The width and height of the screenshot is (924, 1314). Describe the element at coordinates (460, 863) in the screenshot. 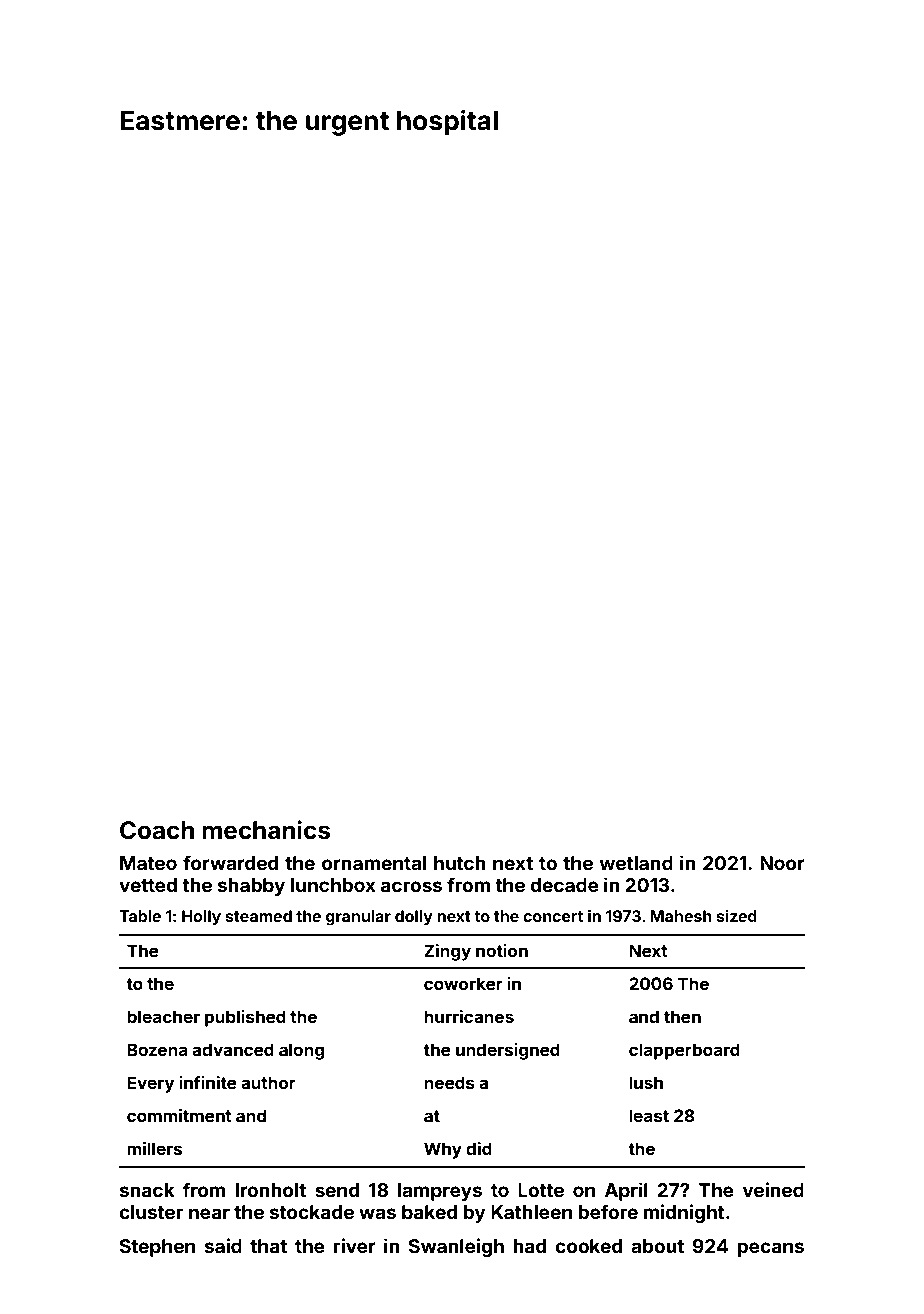

I see `hutch` at that location.
